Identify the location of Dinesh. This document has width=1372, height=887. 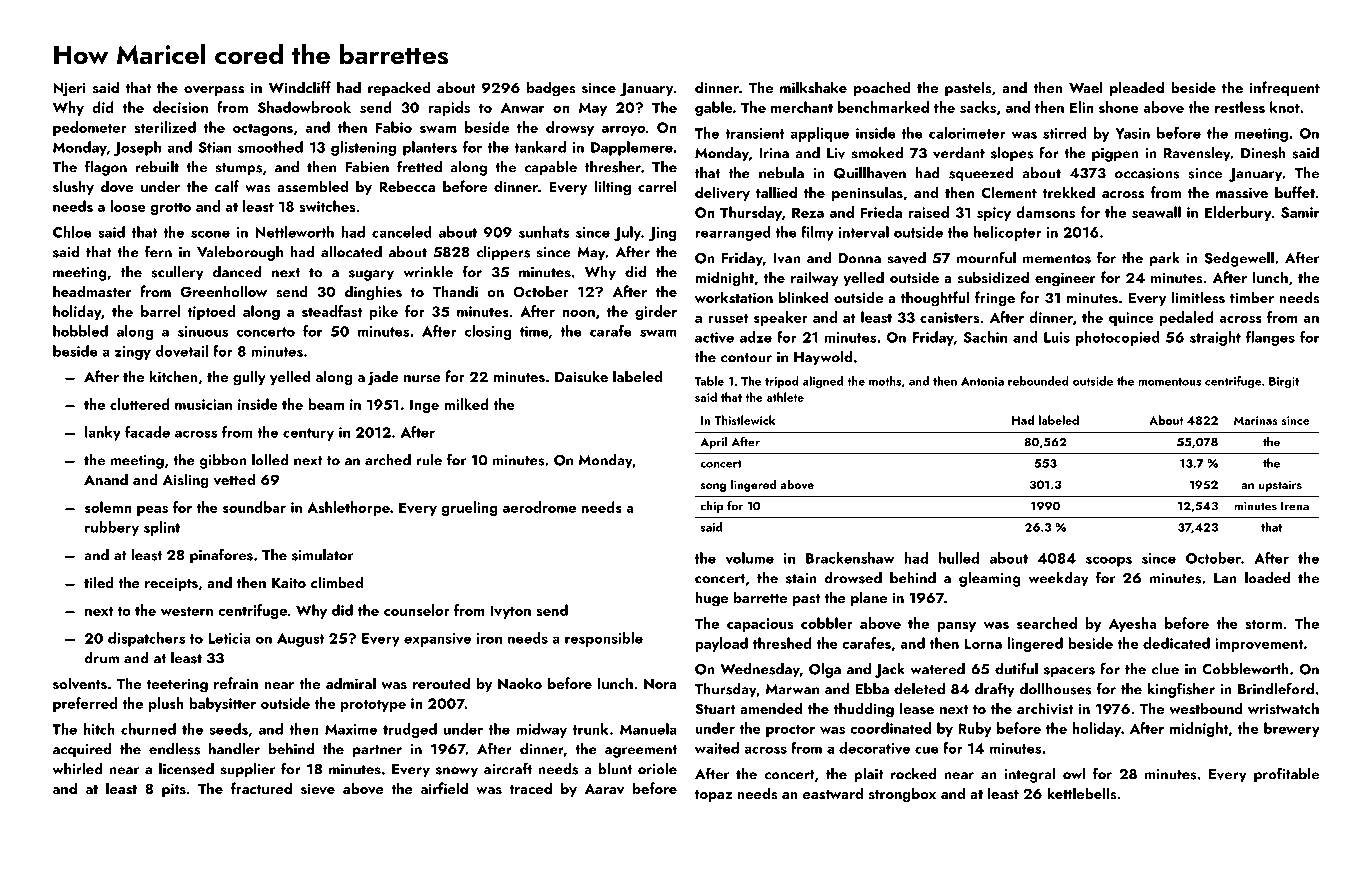
(1263, 153).
